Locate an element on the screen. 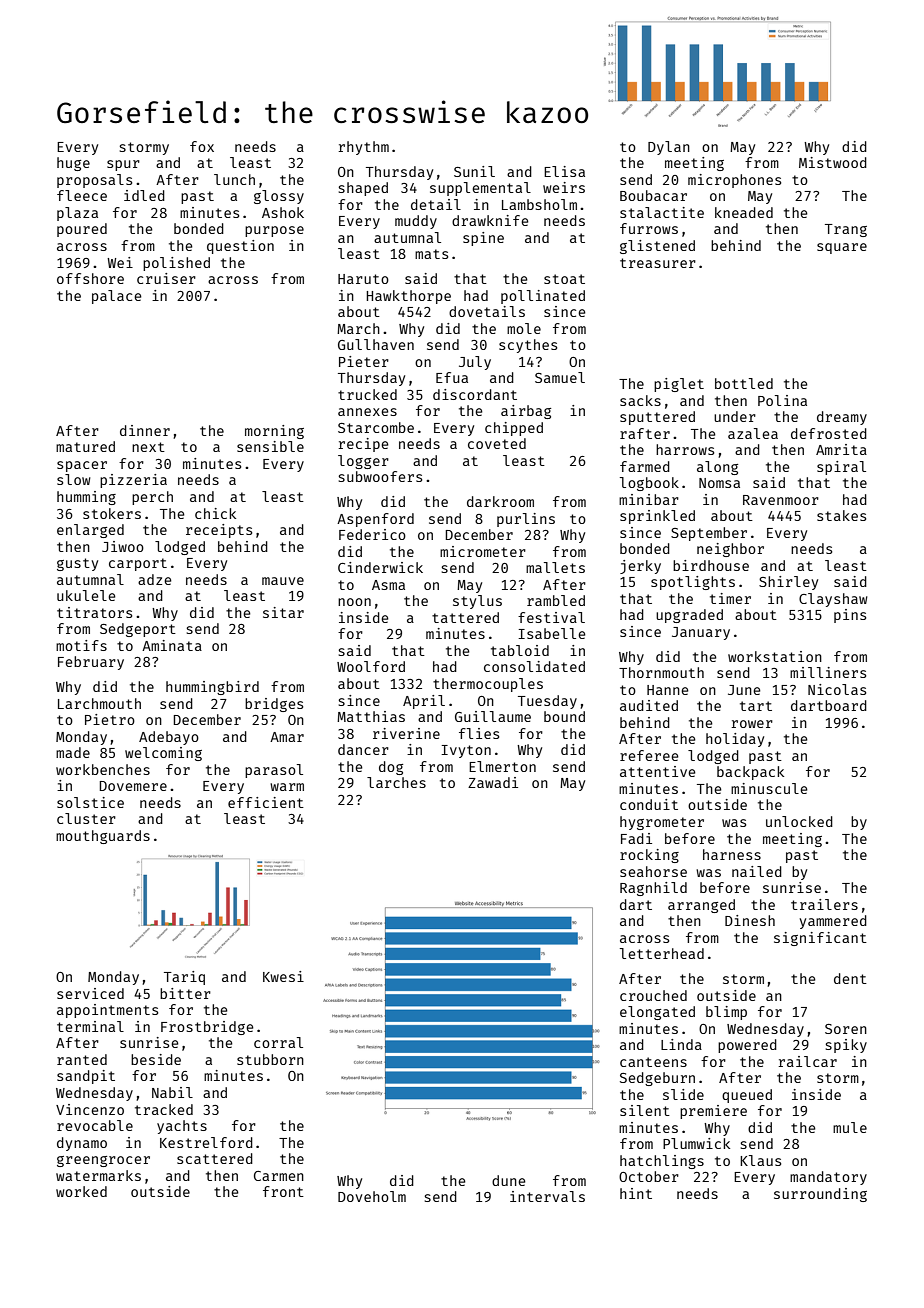 The height and width of the screenshot is (1308, 924). canteens is located at coordinates (653, 1062).
